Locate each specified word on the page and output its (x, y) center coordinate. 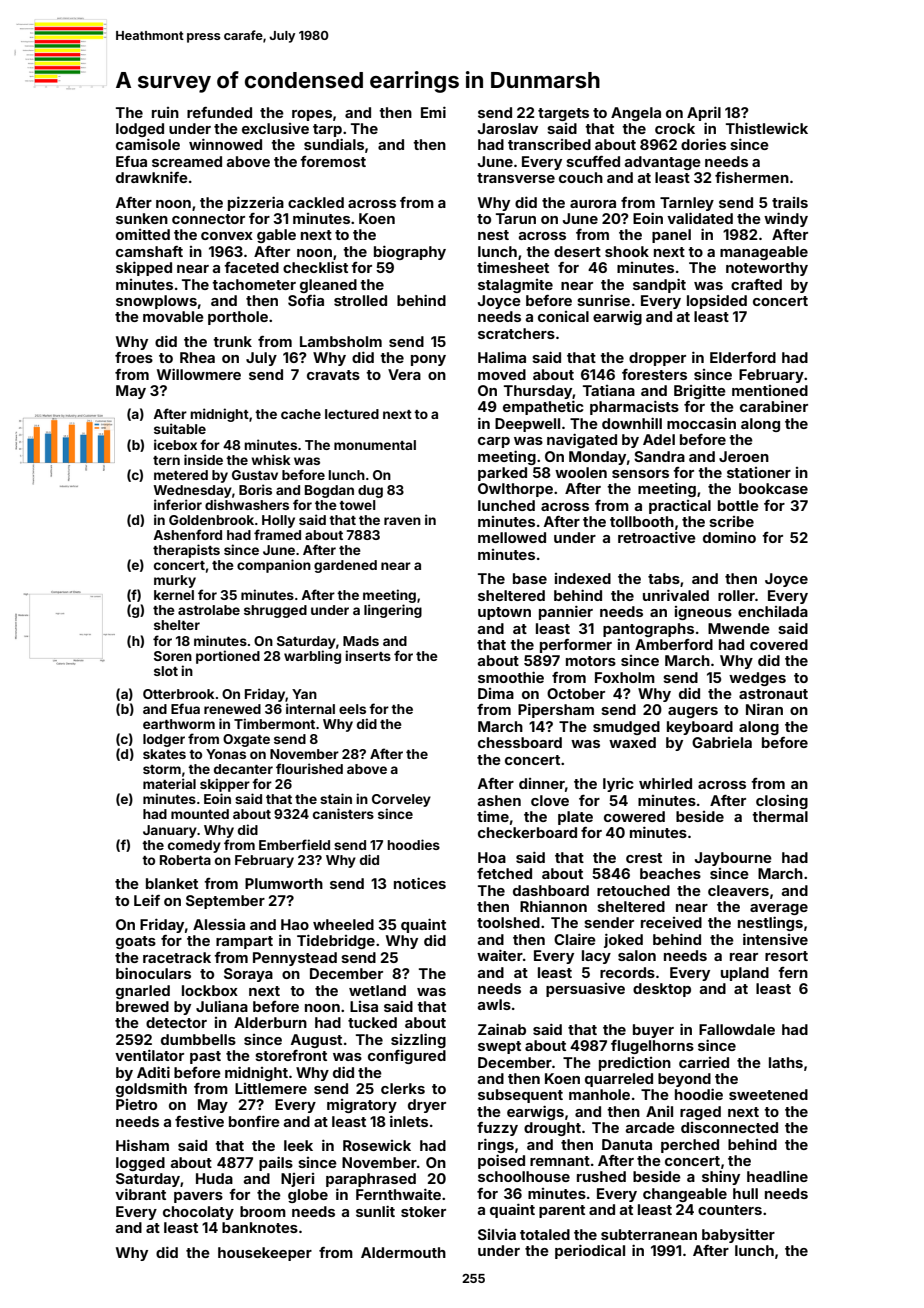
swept (499, 1047)
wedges (757, 679)
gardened (345, 566)
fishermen (752, 177)
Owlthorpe (515, 490)
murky (175, 581)
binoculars (153, 973)
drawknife (152, 177)
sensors (640, 474)
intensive (775, 939)
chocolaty (198, 1213)
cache (301, 414)
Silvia (497, 1234)
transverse (516, 178)
